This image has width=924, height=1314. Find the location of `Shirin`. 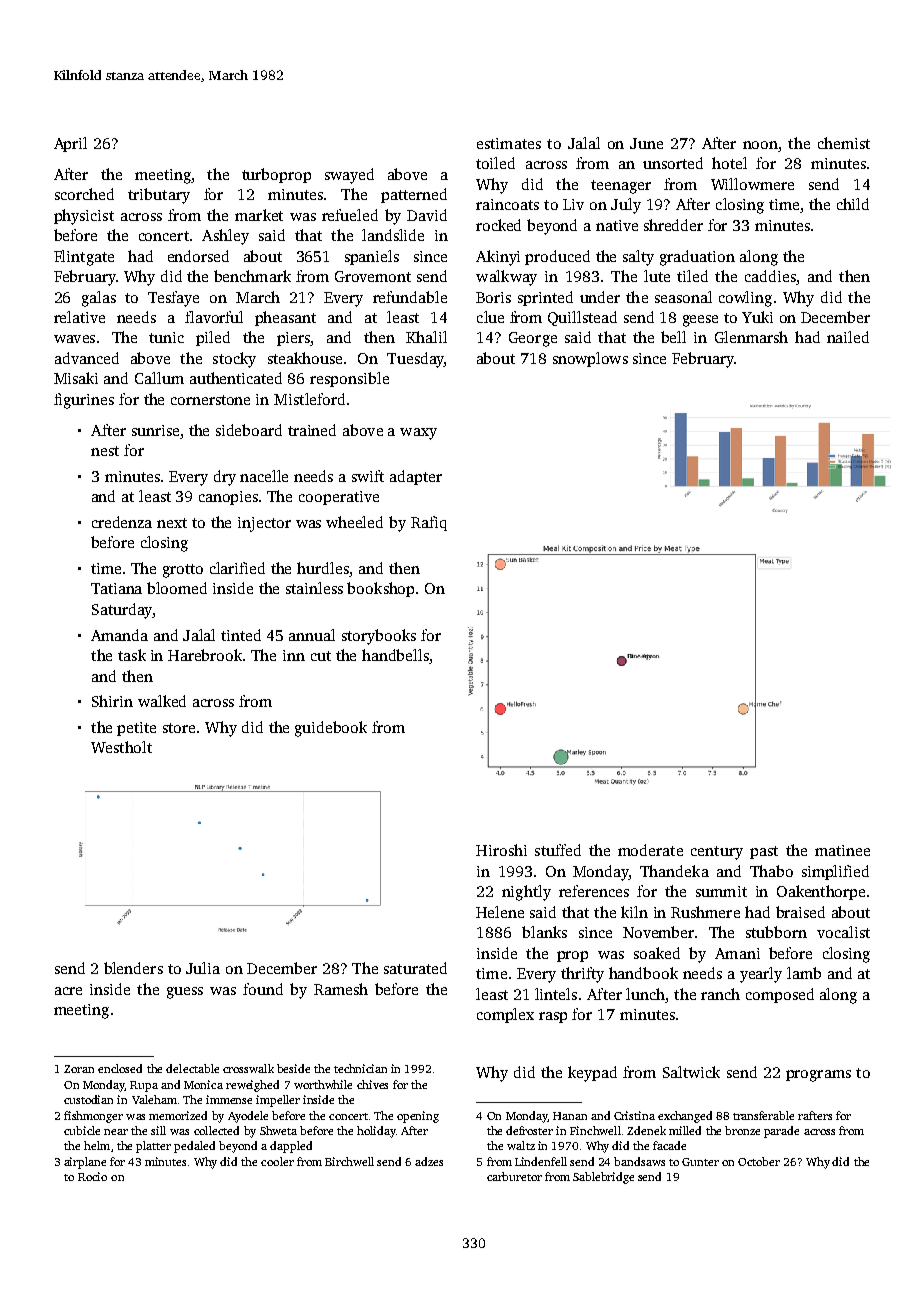

Shirin is located at coordinates (112, 701).
